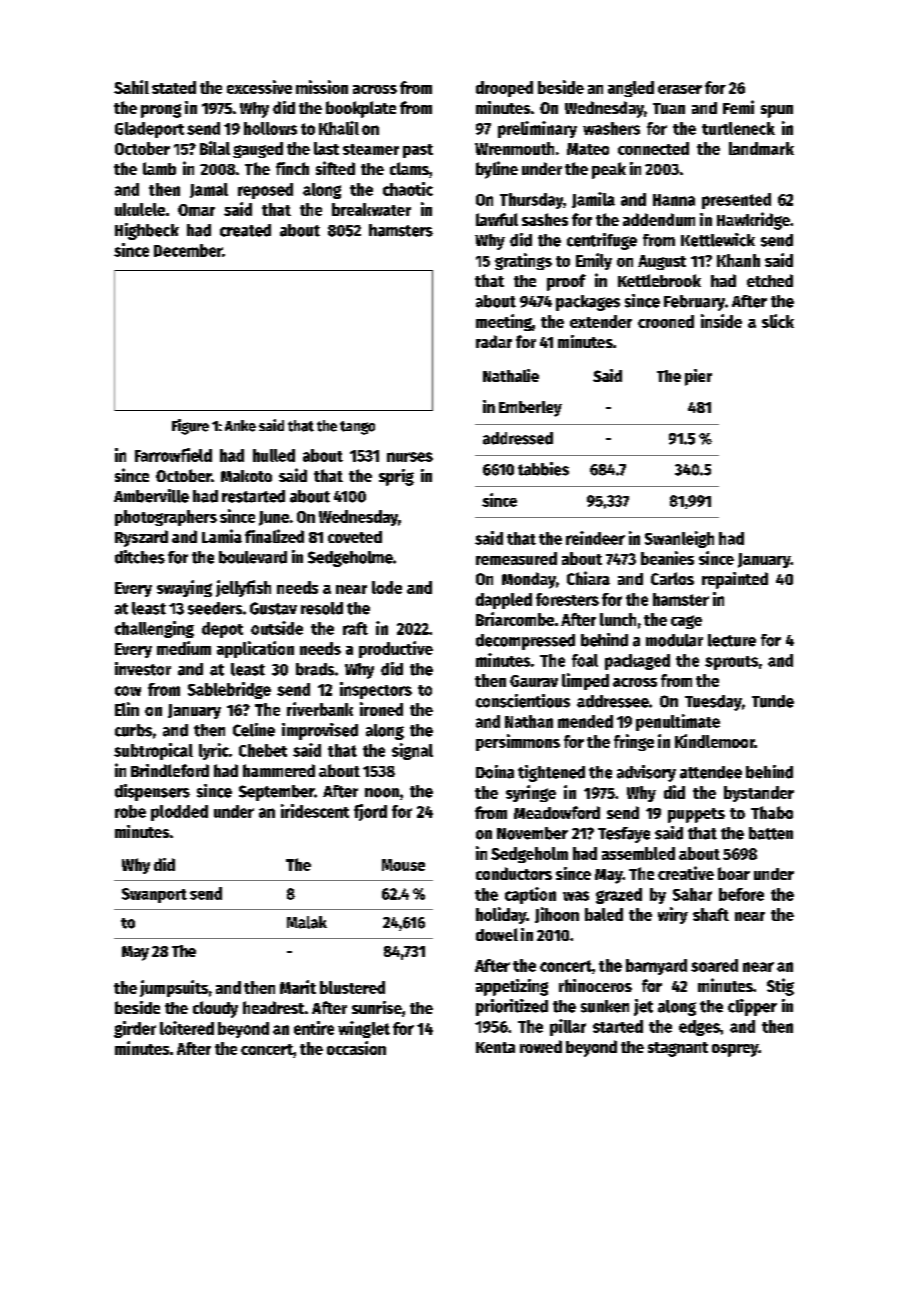 The width and height of the screenshot is (908, 1316). What do you see at coordinates (322, 87) in the screenshot?
I see `mission` at bounding box center [322, 87].
